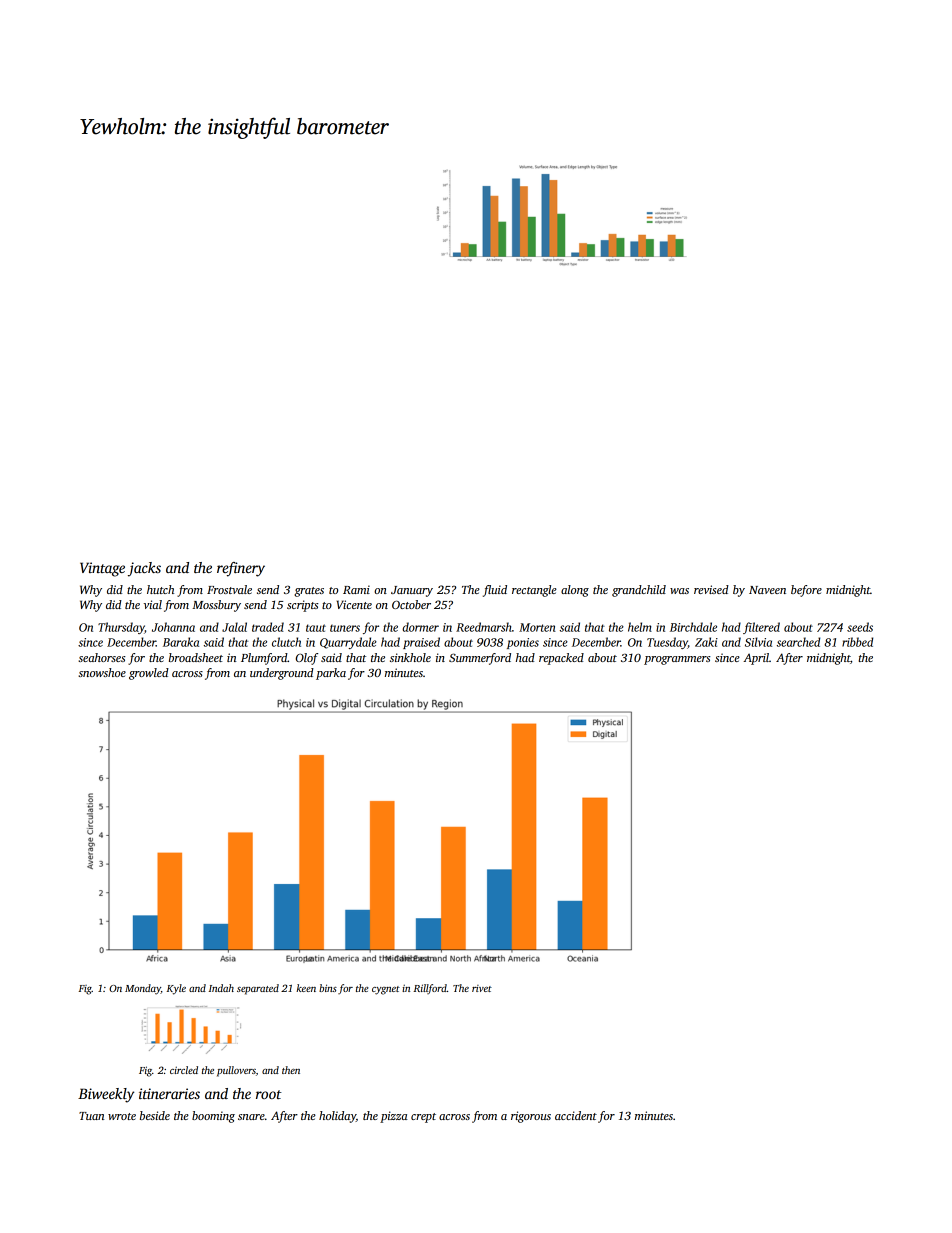 Image resolution: width=952 pixels, height=1233 pixels. What do you see at coordinates (149, 674) in the screenshot?
I see `growled` at bounding box center [149, 674].
